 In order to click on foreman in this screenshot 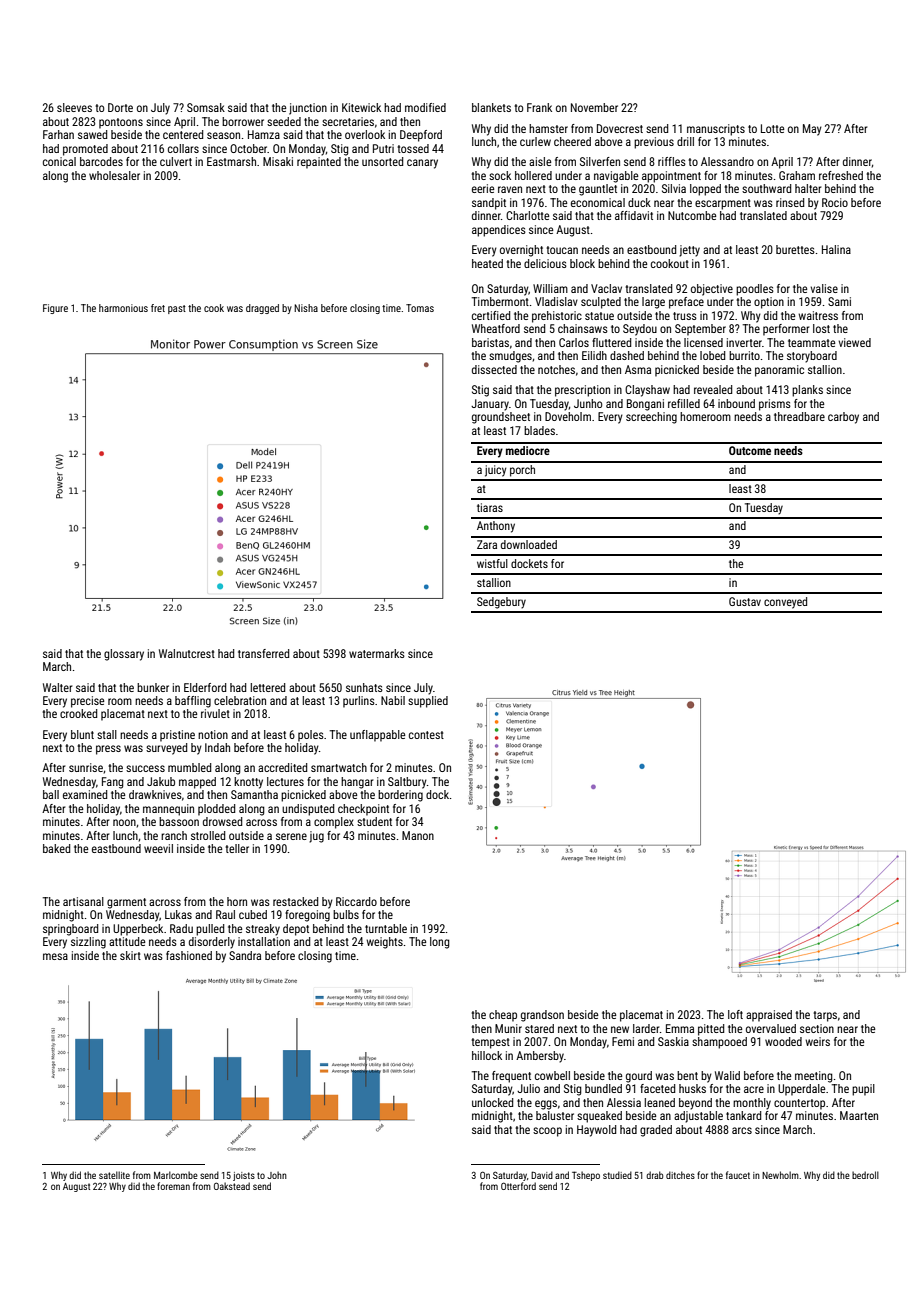, I will do `click(173, 1186)`.
